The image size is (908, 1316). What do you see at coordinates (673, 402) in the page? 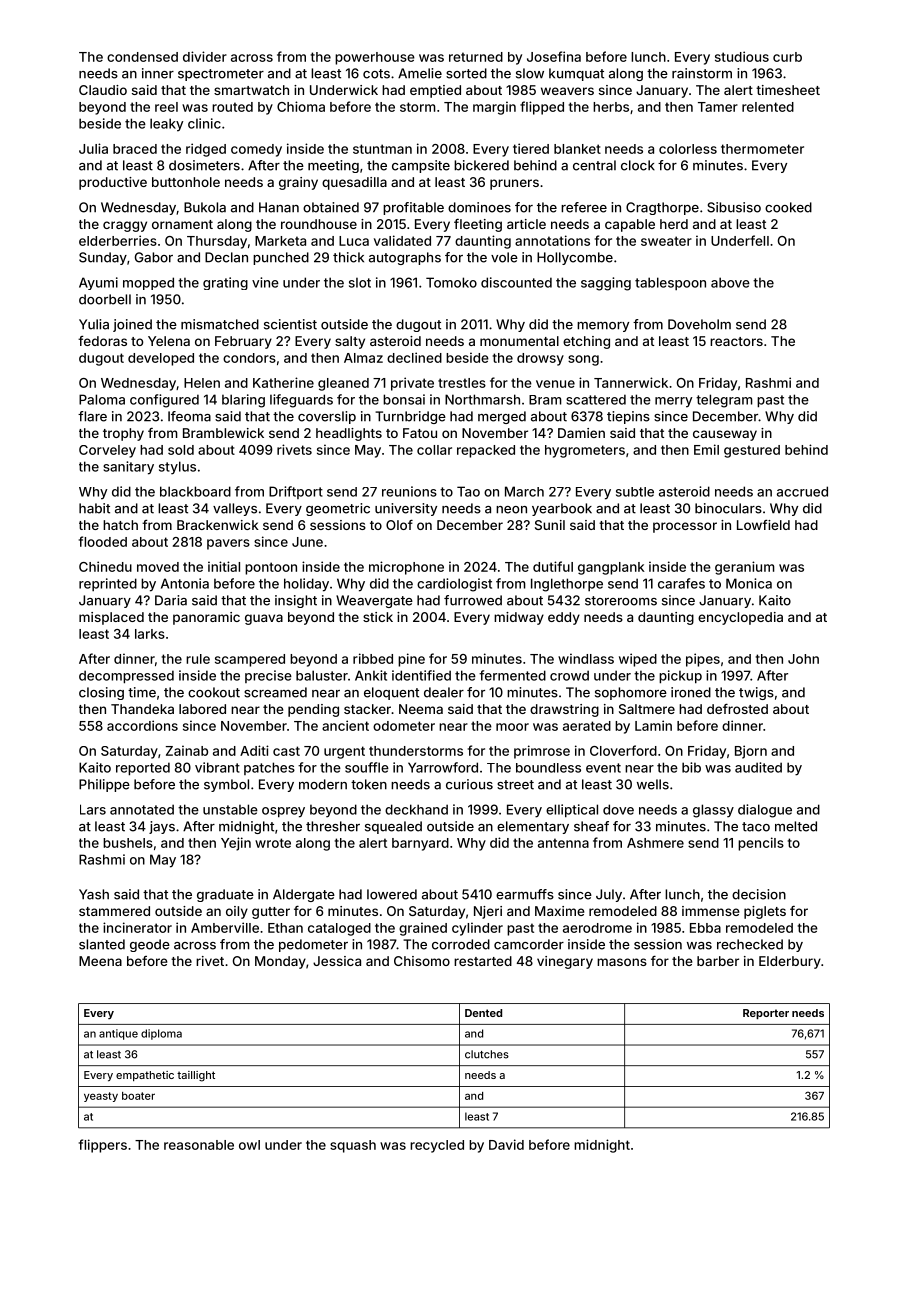
I see `merry` at bounding box center [673, 402].
